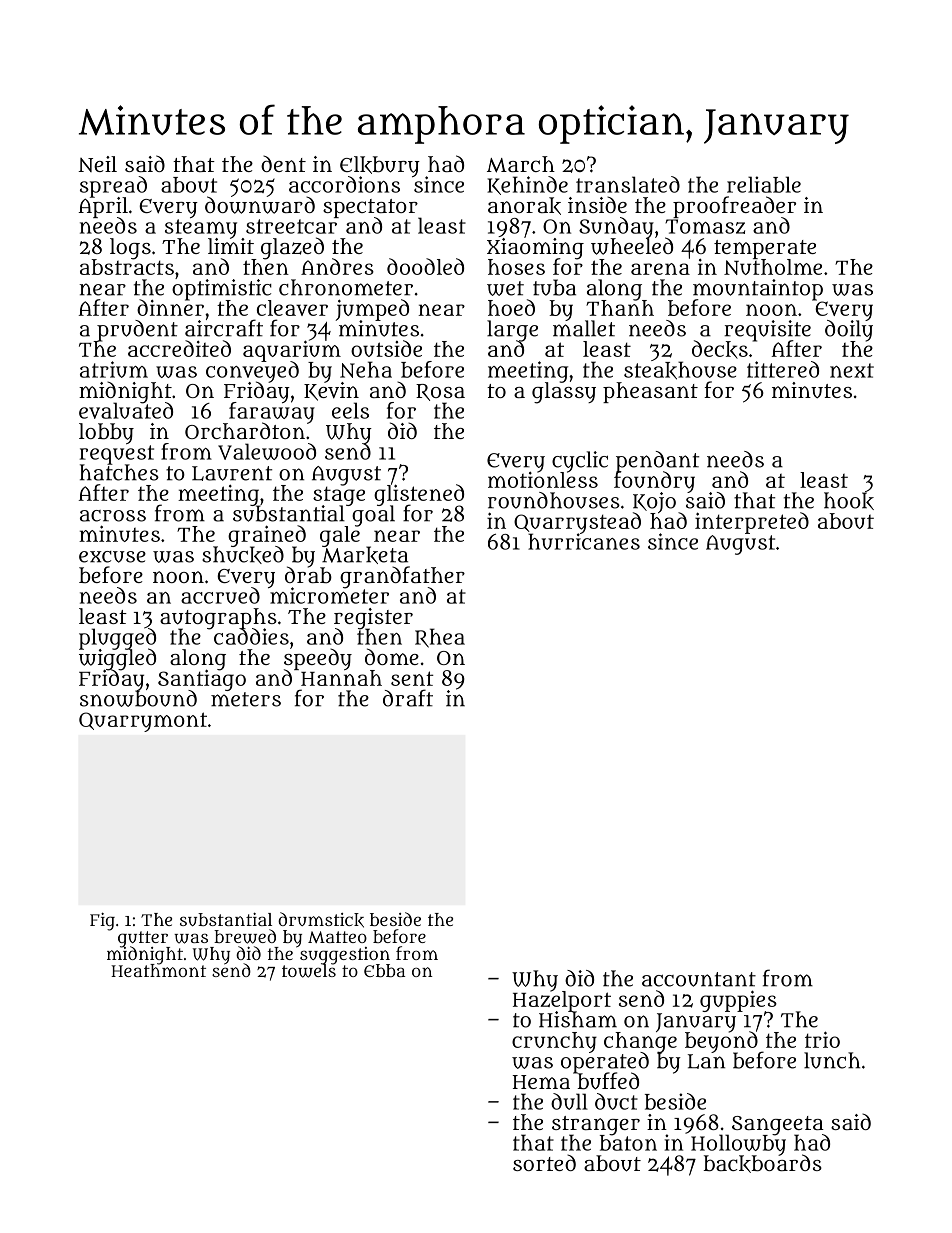 The image size is (952, 1233). I want to click on accountant, so click(699, 979).
